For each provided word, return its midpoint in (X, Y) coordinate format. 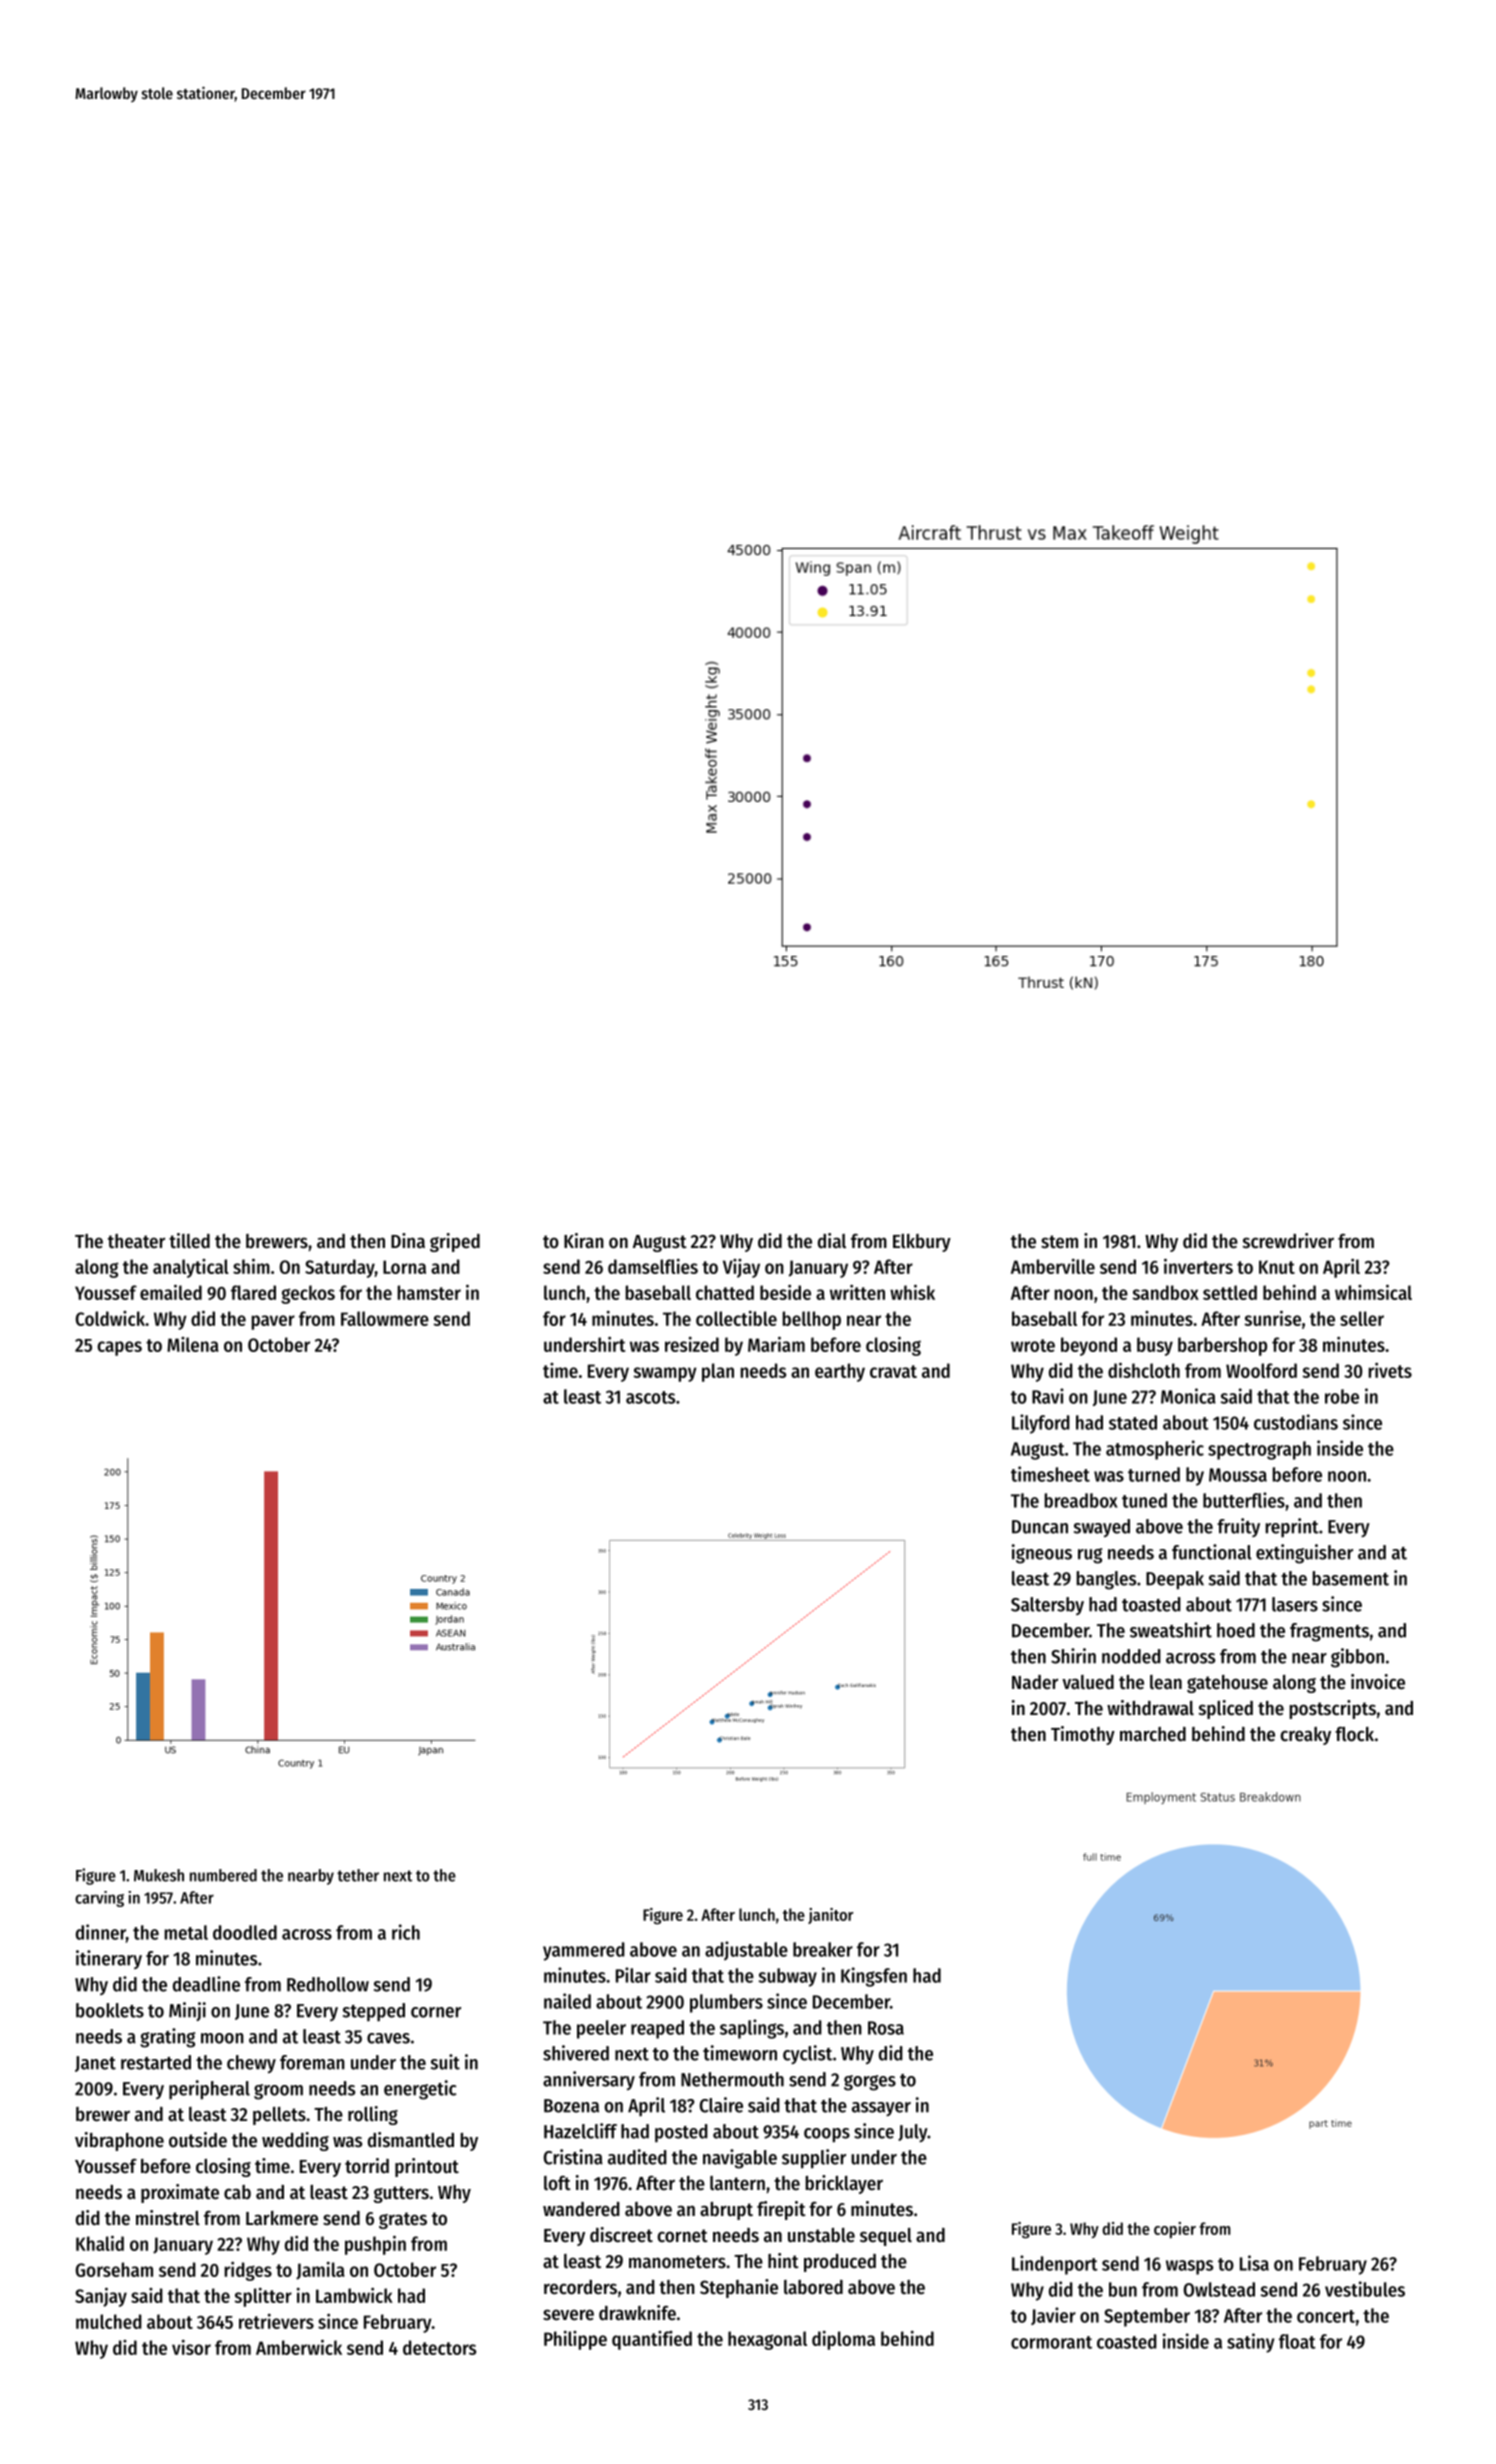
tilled (189, 1240)
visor (191, 2347)
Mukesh (159, 1875)
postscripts (1332, 1709)
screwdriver (1288, 1241)
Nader (1035, 1682)
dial (832, 1240)
